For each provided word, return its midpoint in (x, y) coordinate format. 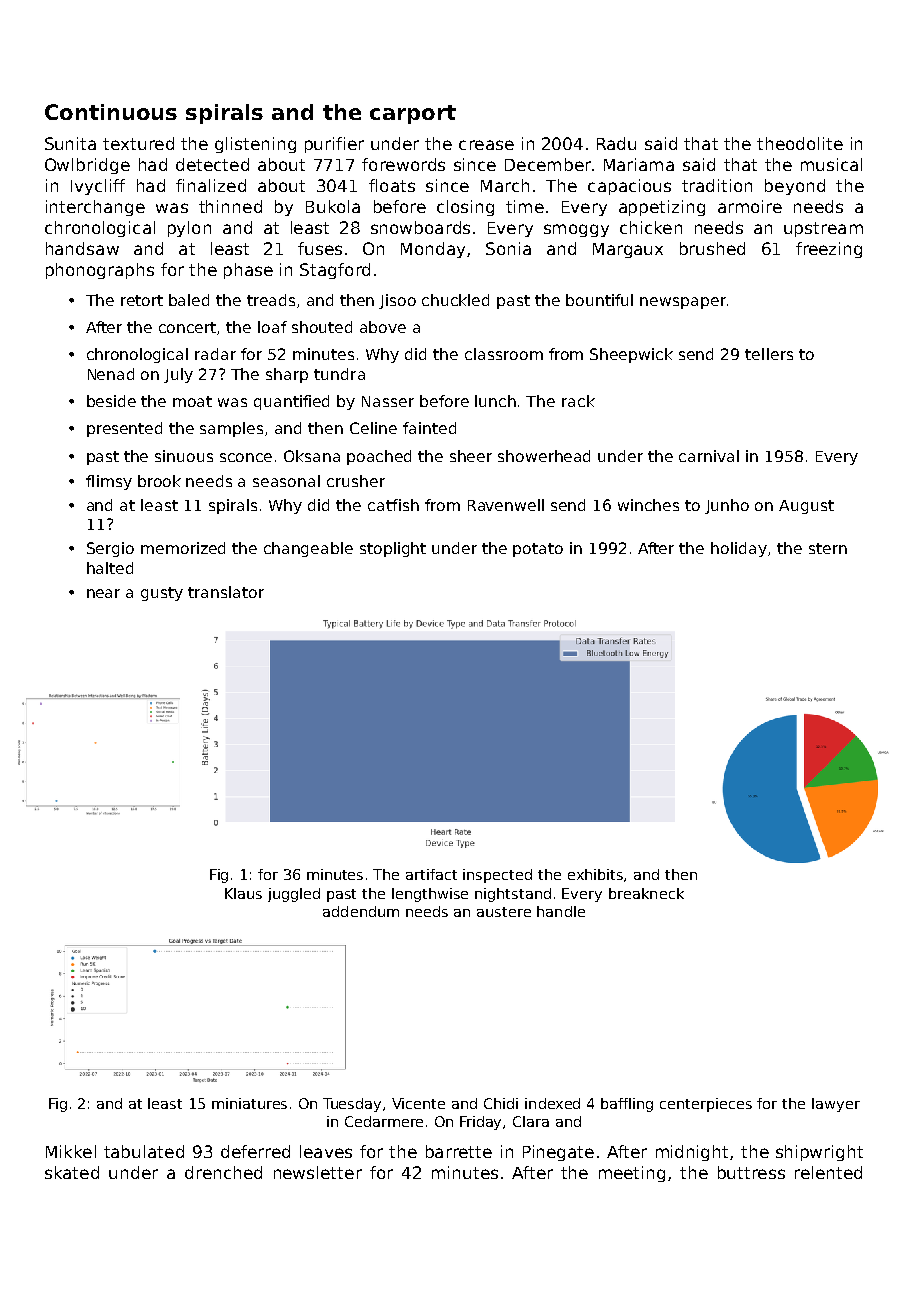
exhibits (595, 874)
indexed (552, 1103)
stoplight (393, 549)
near (103, 593)
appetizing (662, 208)
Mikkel (71, 1151)
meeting (632, 1174)
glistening (255, 145)
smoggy (576, 230)
